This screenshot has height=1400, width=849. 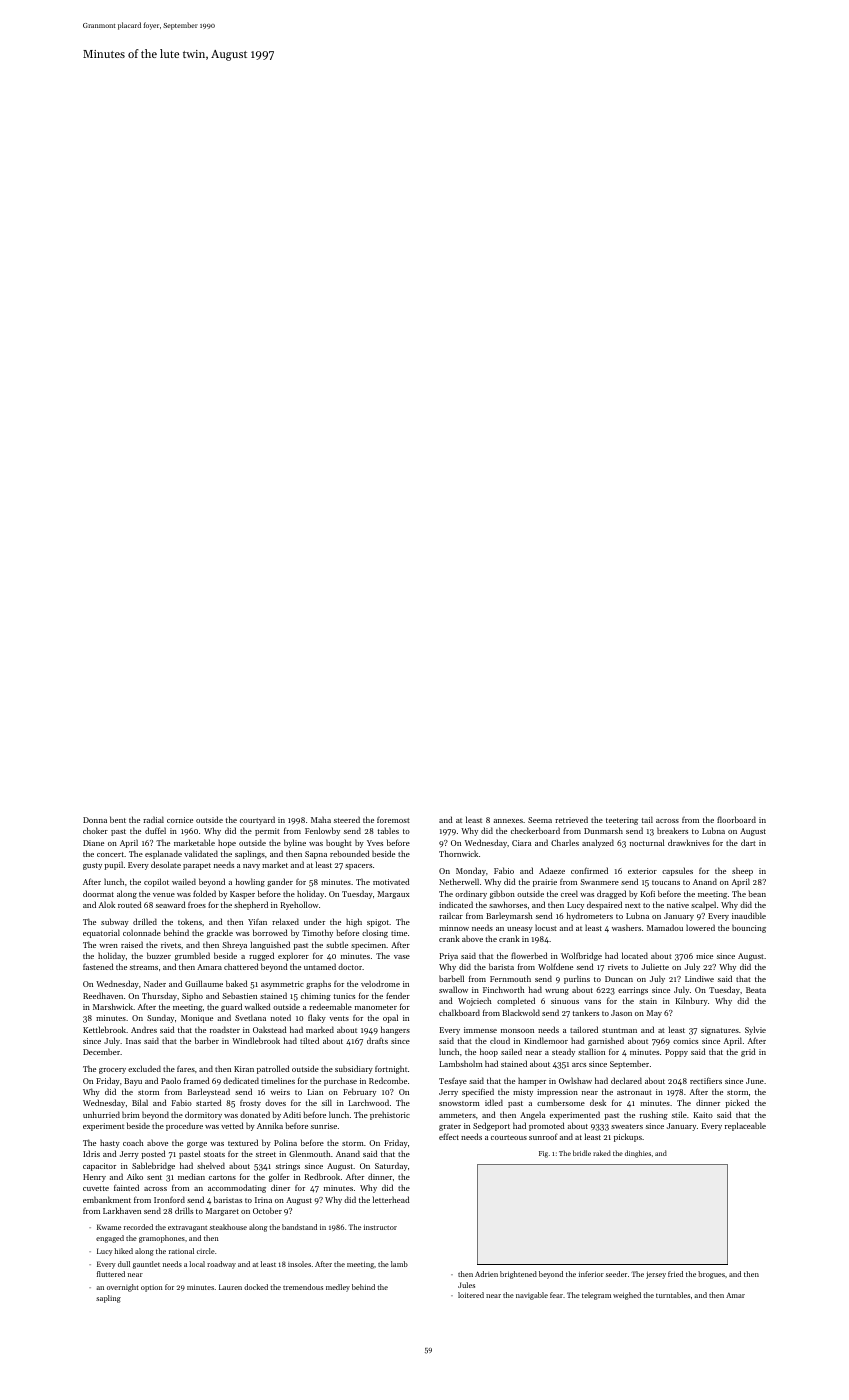 What do you see at coordinates (95, 820) in the screenshot?
I see `Donna` at bounding box center [95, 820].
